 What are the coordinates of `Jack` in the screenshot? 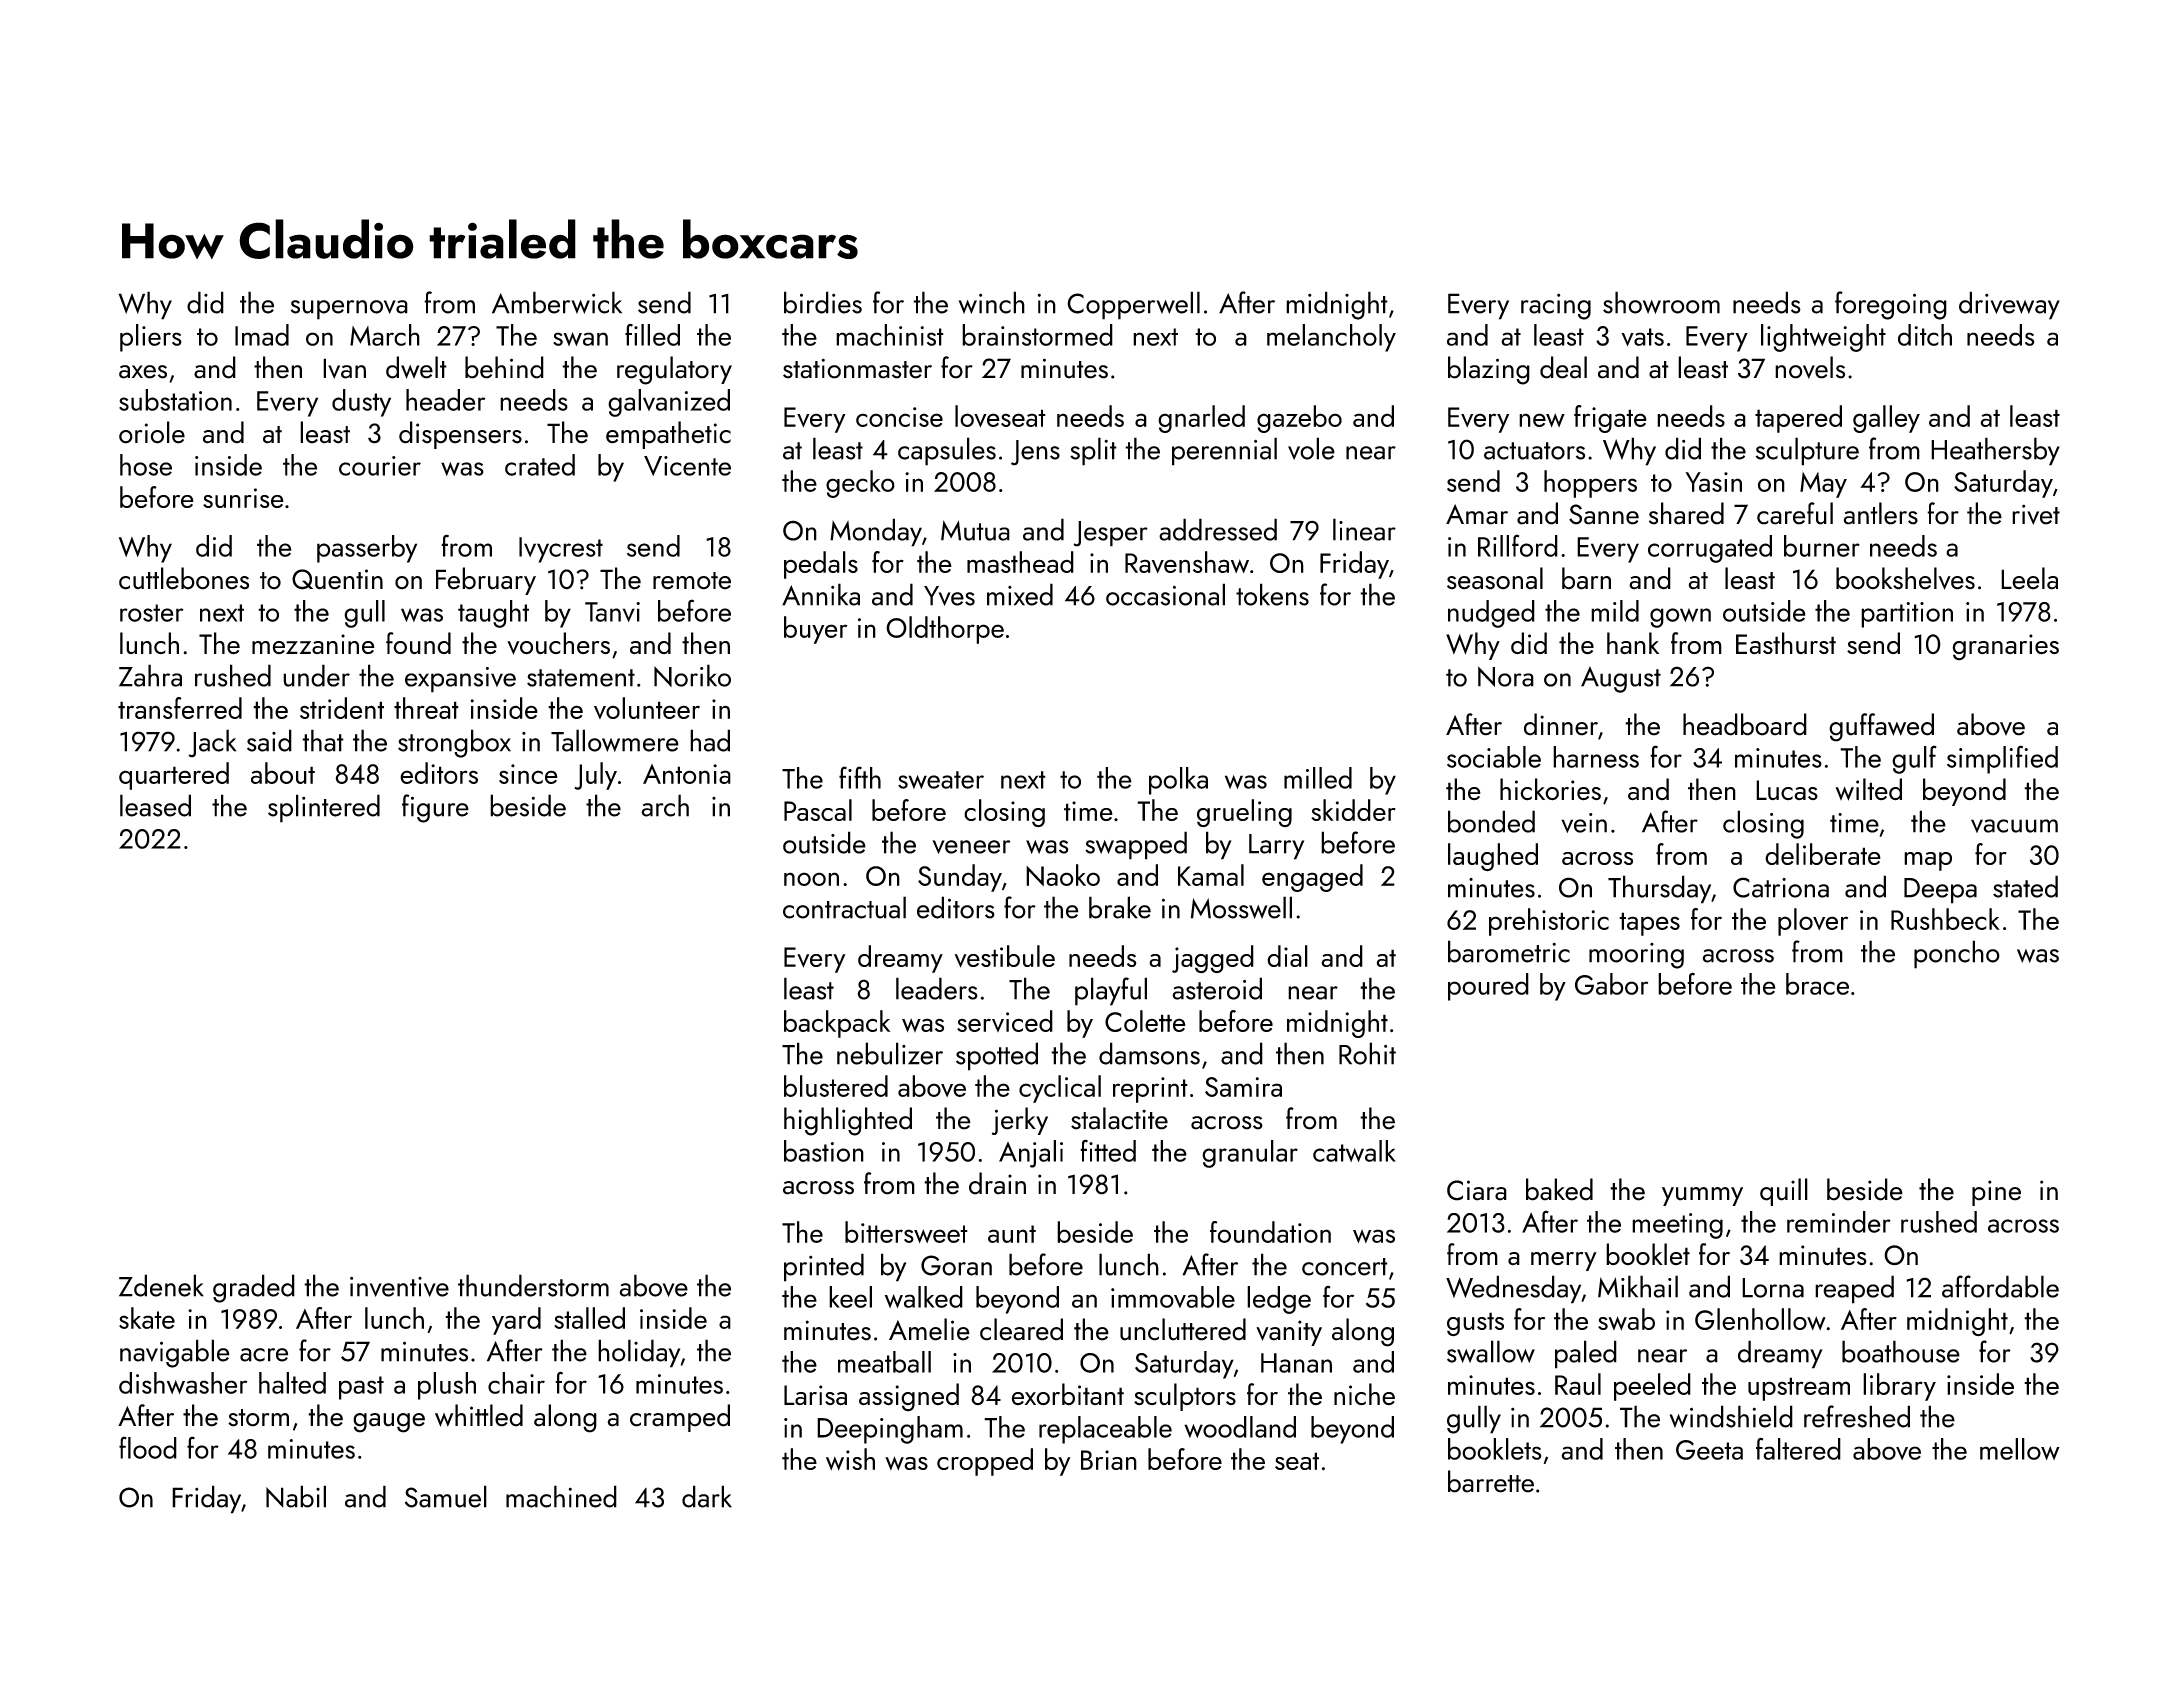 It's located at (212, 743).
